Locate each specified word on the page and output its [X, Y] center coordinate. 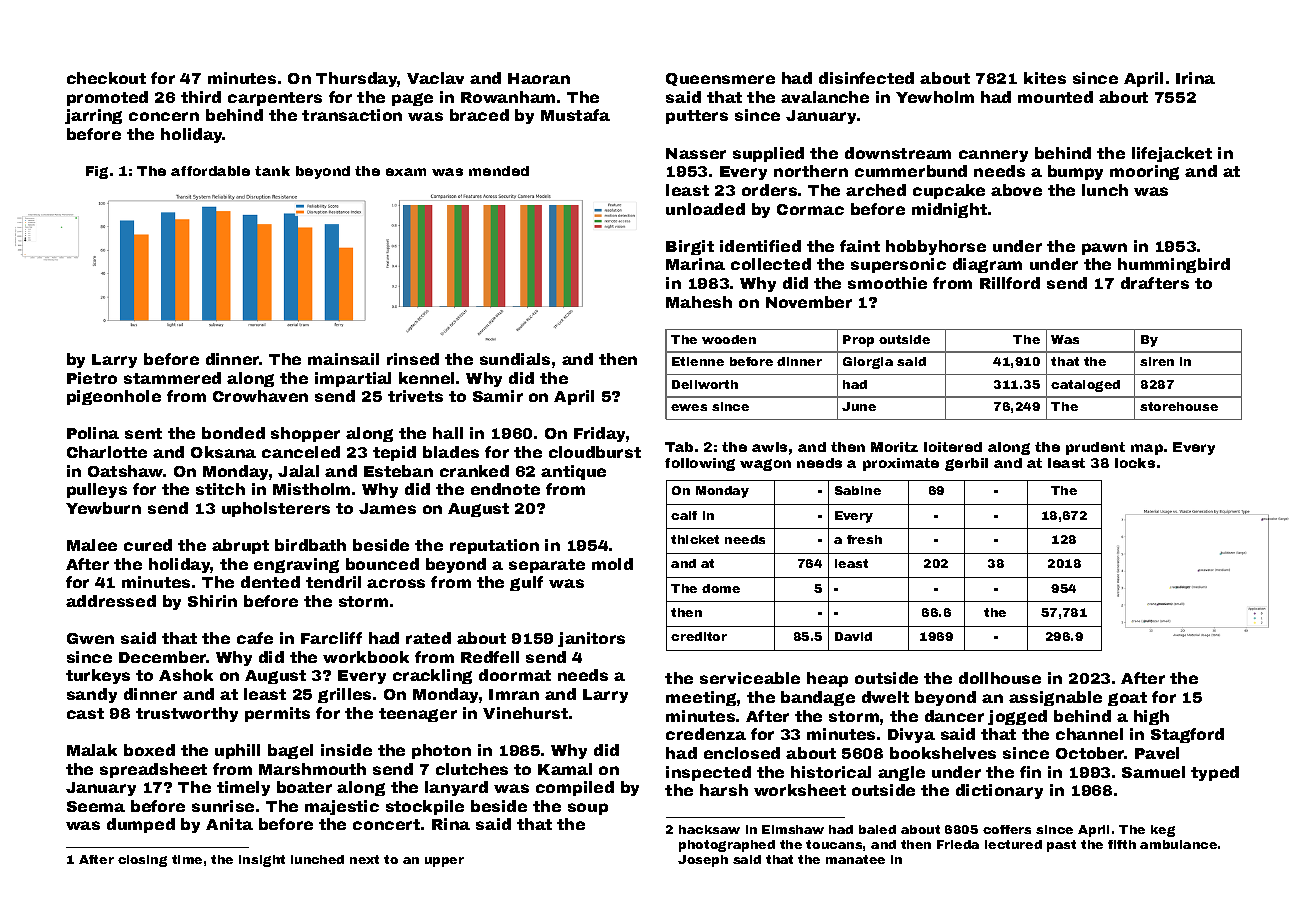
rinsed [413, 359]
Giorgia [868, 363]
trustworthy [187, 714]
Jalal [298, 471]
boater [304, 787]
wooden [729, 339]
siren [1157, 361]
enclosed [742, 753]
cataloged [1085, 386]
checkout [106, 78]
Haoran [539, 78]
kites [1045, 78]
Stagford [1187, 735]
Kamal [565, 769]
